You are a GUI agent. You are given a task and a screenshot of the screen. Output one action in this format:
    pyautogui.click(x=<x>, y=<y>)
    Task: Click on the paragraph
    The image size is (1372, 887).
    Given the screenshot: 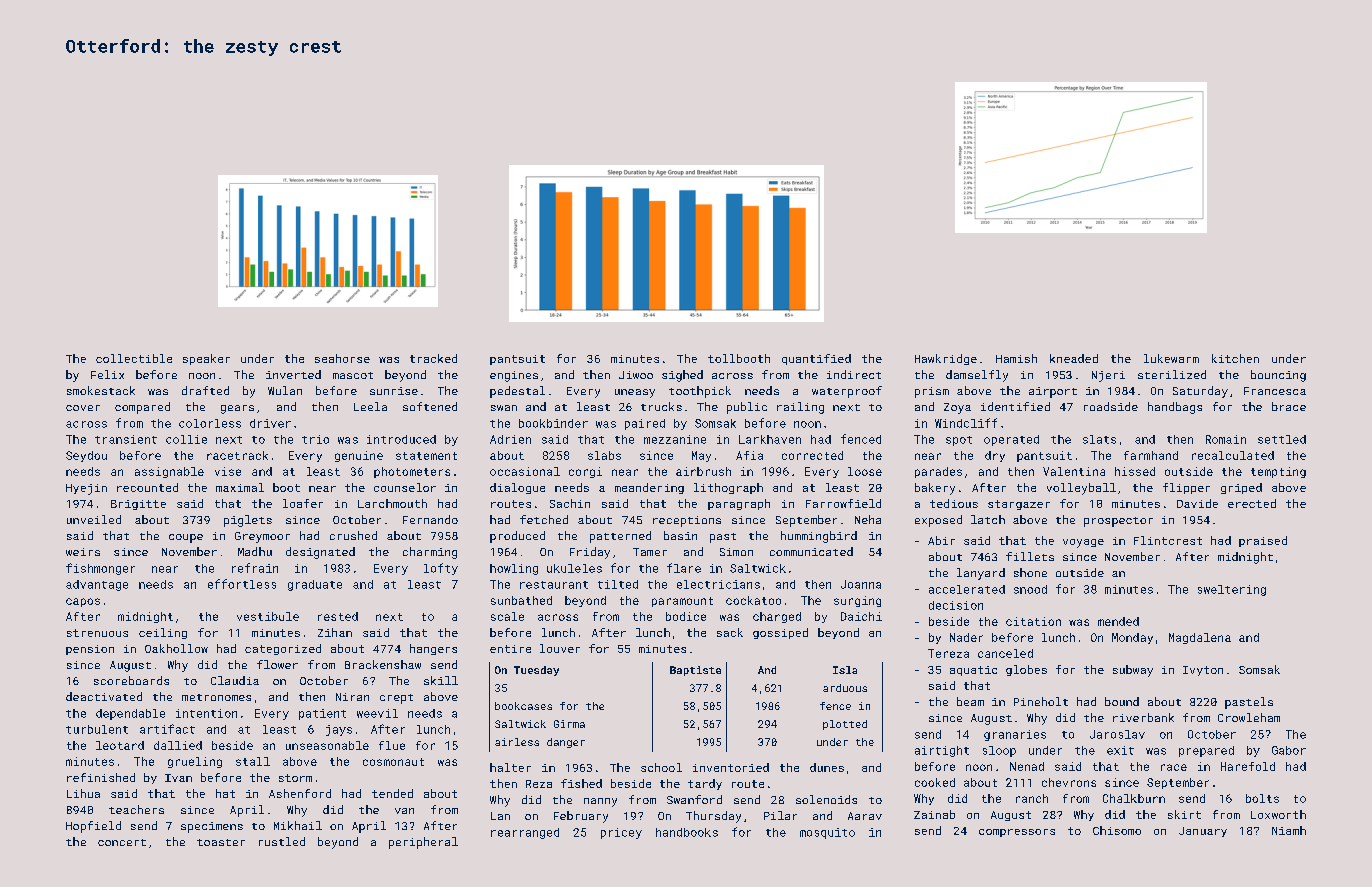 What is the action you would take?
    pyautogui.click(x=739, y=504)
